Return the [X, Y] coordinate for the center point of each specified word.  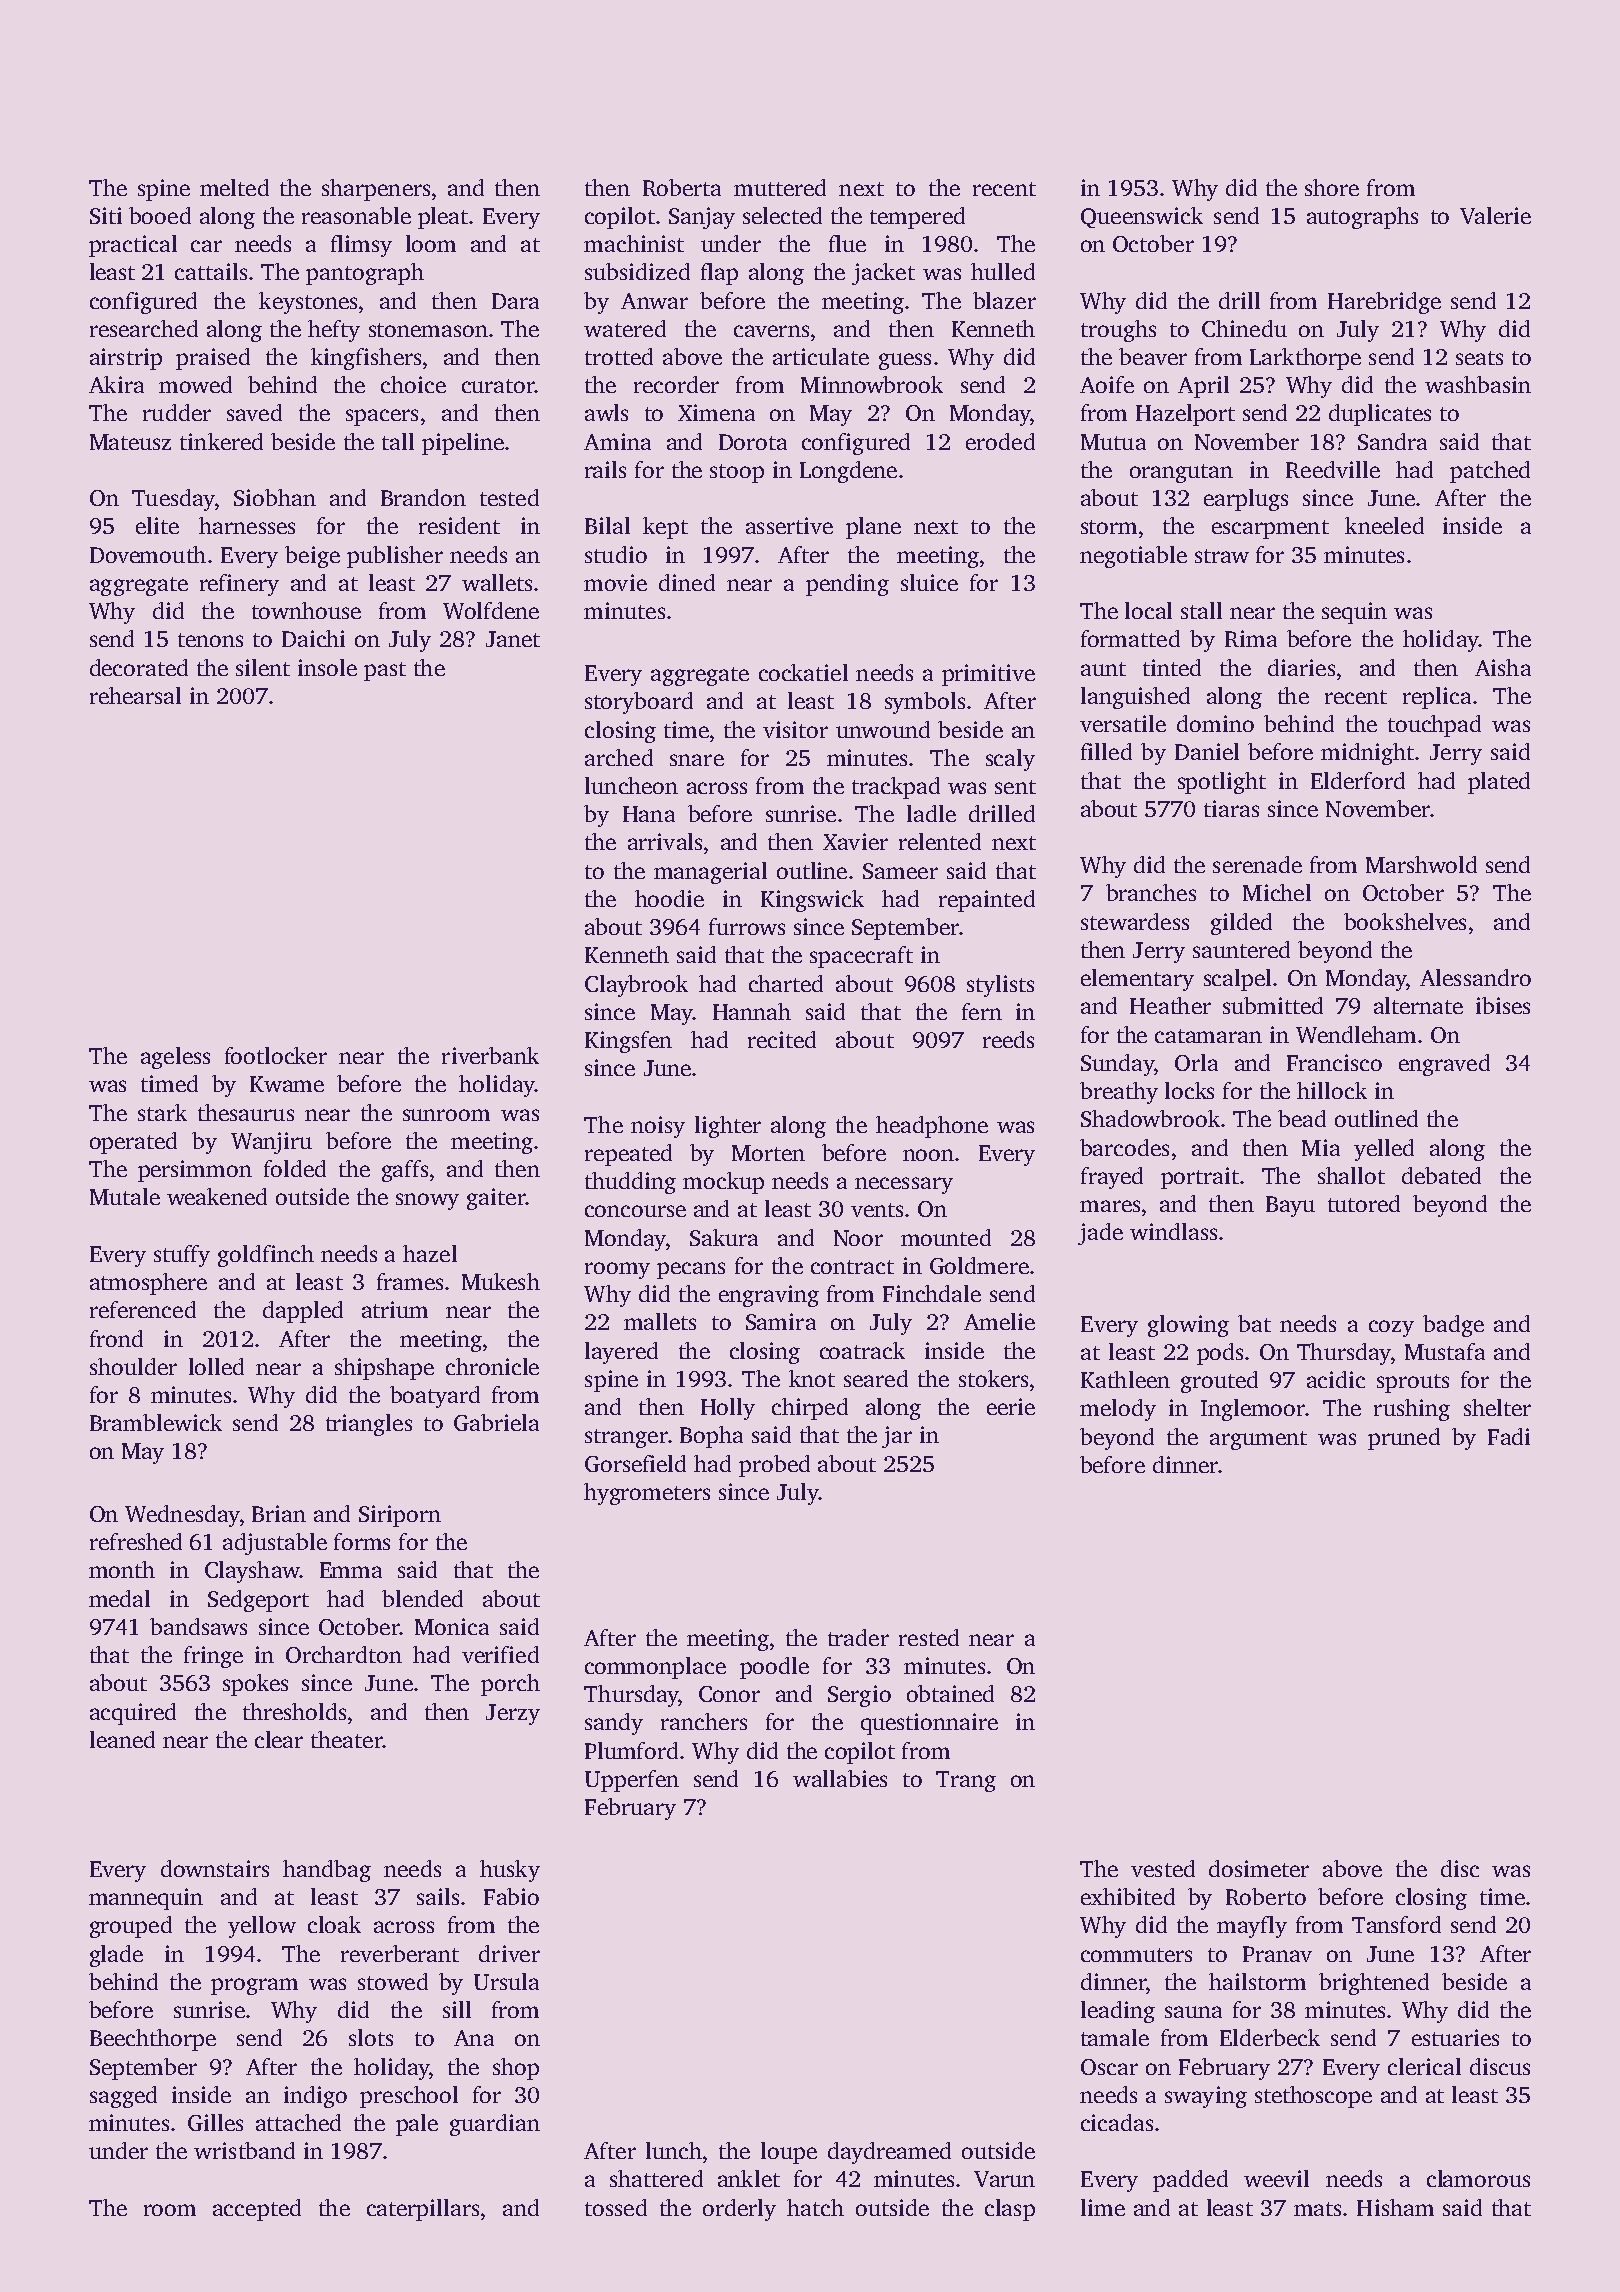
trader [858, 1637]
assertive [789, 525]
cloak [334, 1924]
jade [1100, 1234]
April [1203, 387]
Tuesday [173, 500]
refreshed [136, 1541]
